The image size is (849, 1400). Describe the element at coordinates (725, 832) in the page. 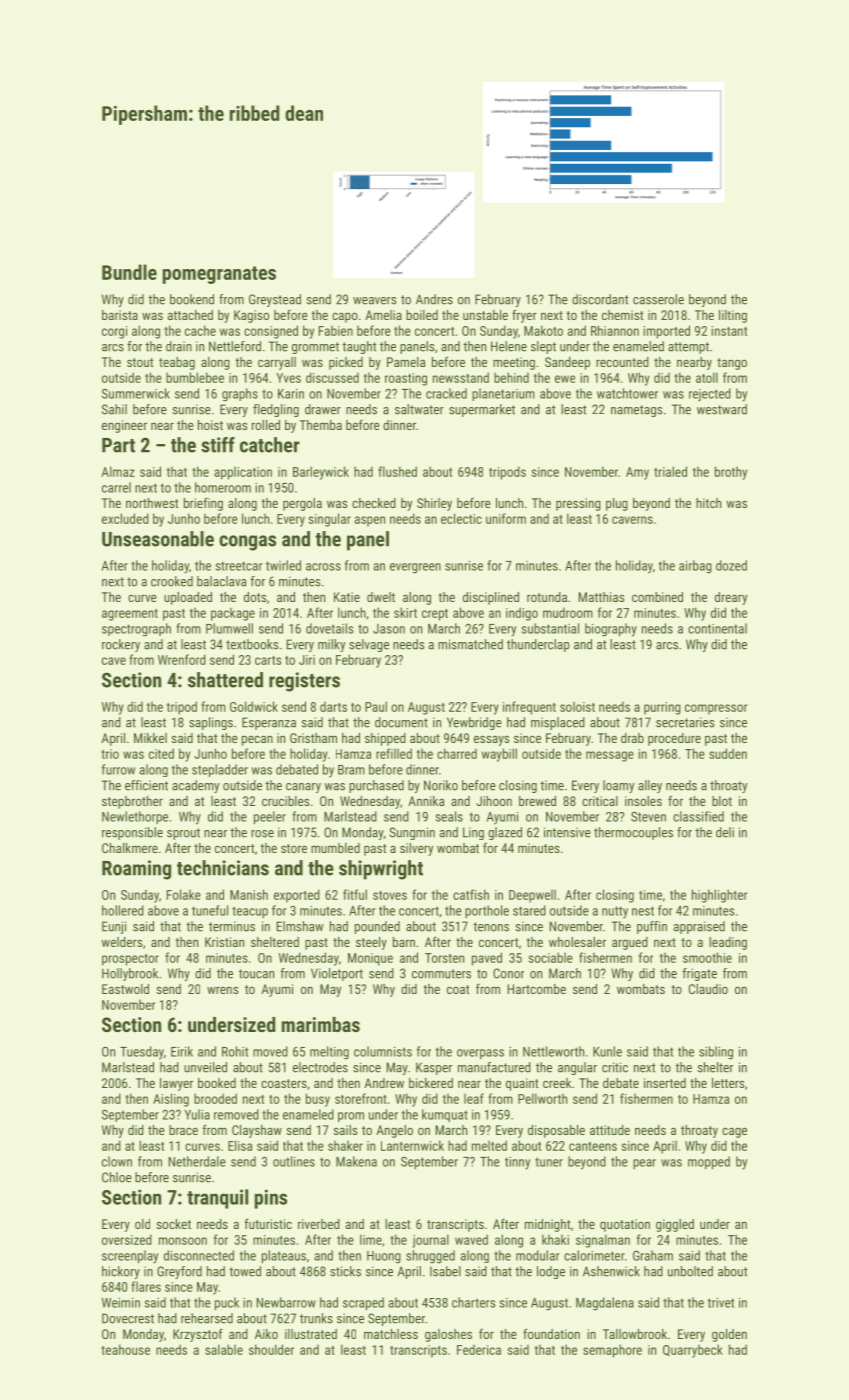

I see `deli` at that location.
